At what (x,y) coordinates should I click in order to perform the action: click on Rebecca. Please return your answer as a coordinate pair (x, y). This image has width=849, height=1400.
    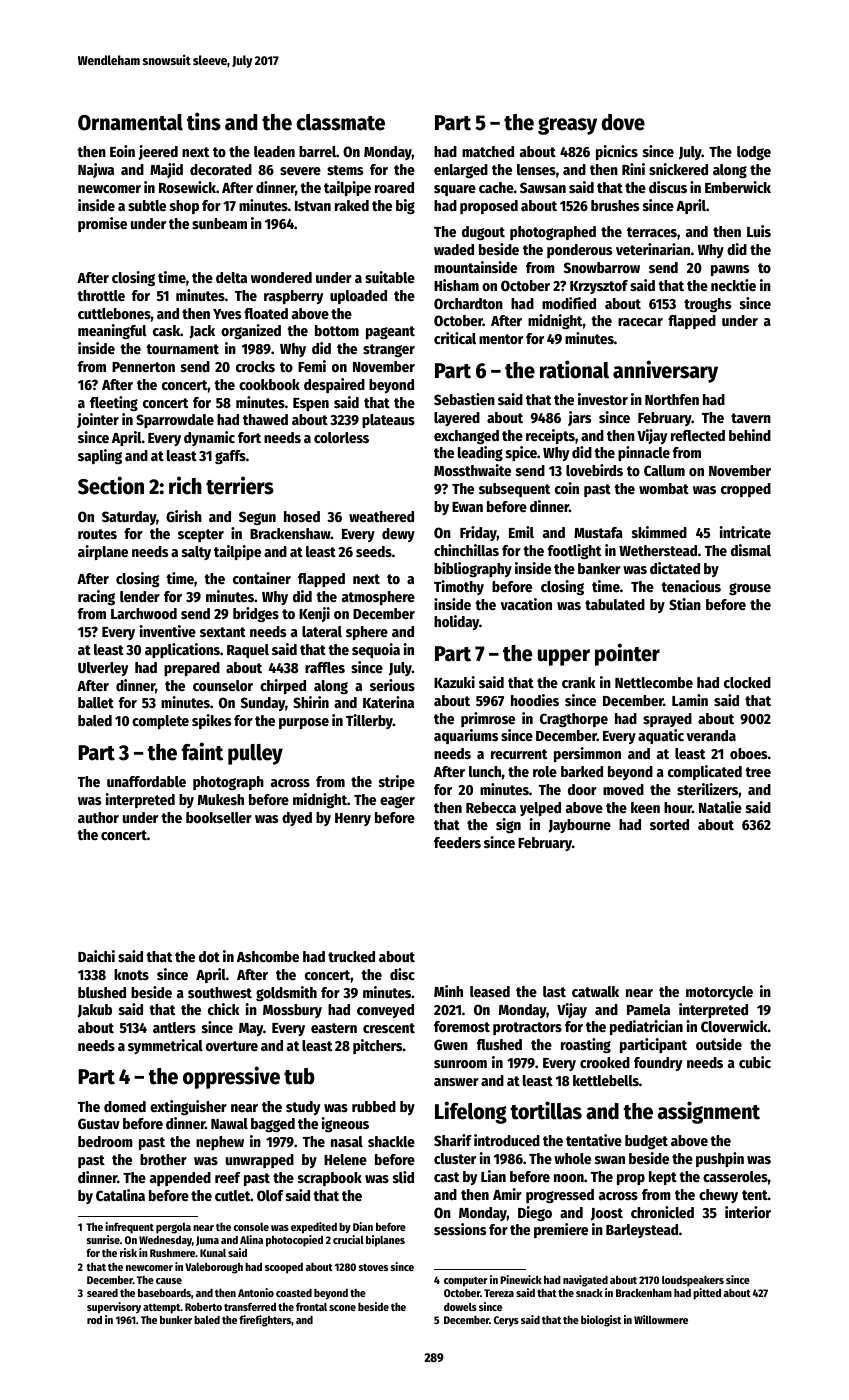
    Looking at the image, I should click on (491, 807).
